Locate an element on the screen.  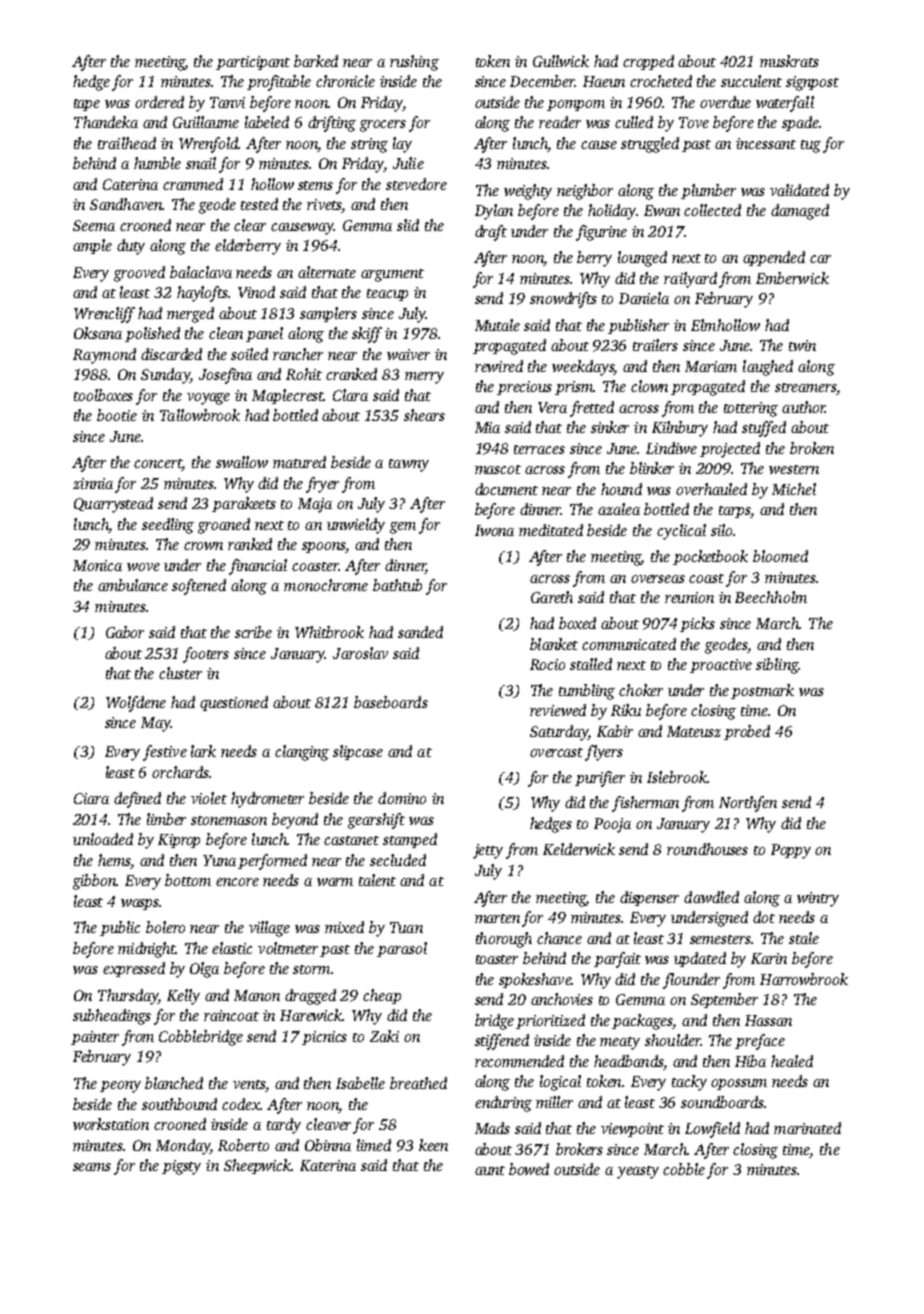
December is located at coordinates (542, 81).
